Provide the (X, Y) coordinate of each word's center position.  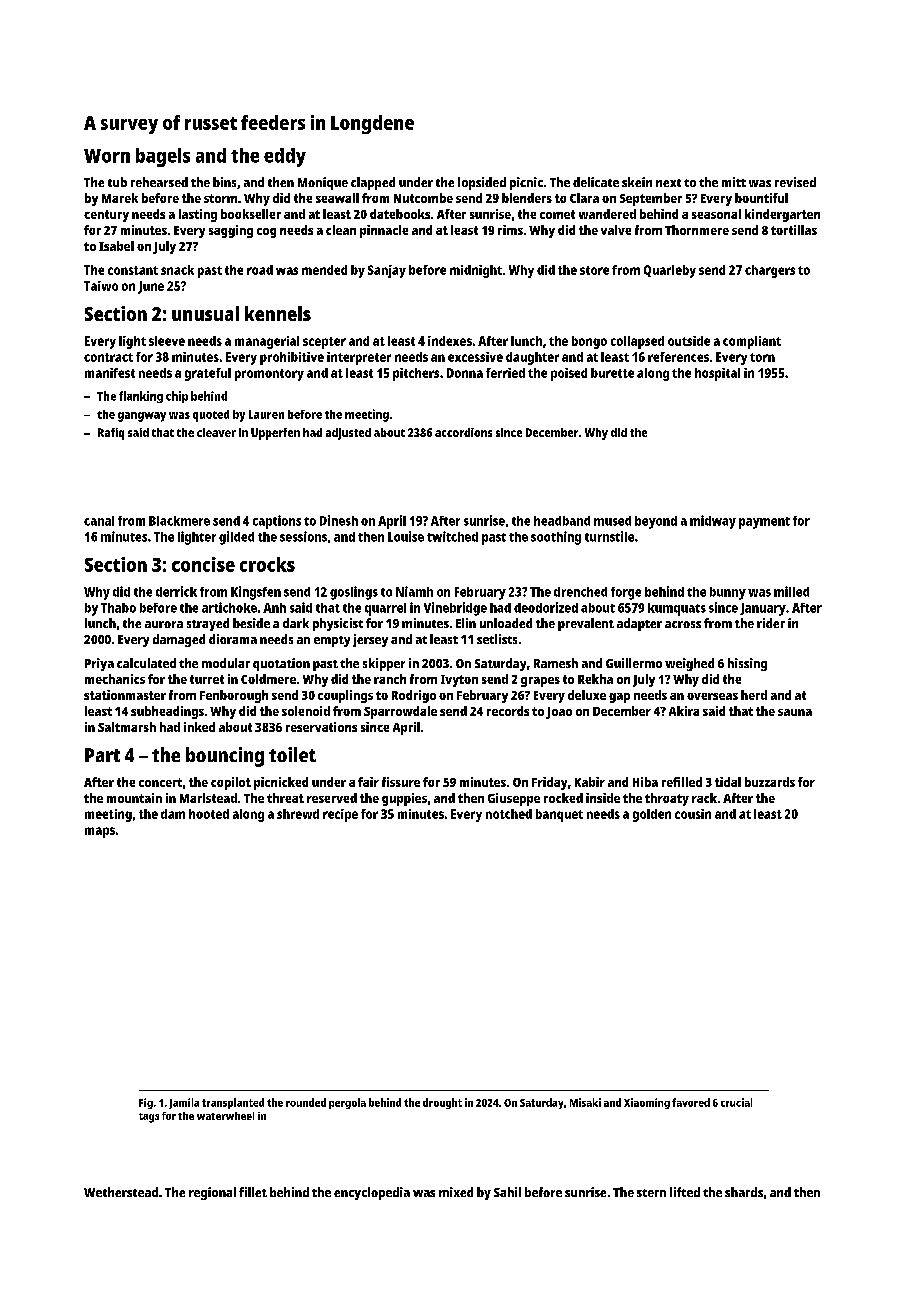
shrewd (298, 814)
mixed (456, 1192)
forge (626, 593)
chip (177, 397)
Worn (107, 156)
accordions (463, 432)
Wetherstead (121, 1192)
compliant (752, 342)
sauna (795, 712)
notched (509, 814)
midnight (476, 271)
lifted (685, 1192)
